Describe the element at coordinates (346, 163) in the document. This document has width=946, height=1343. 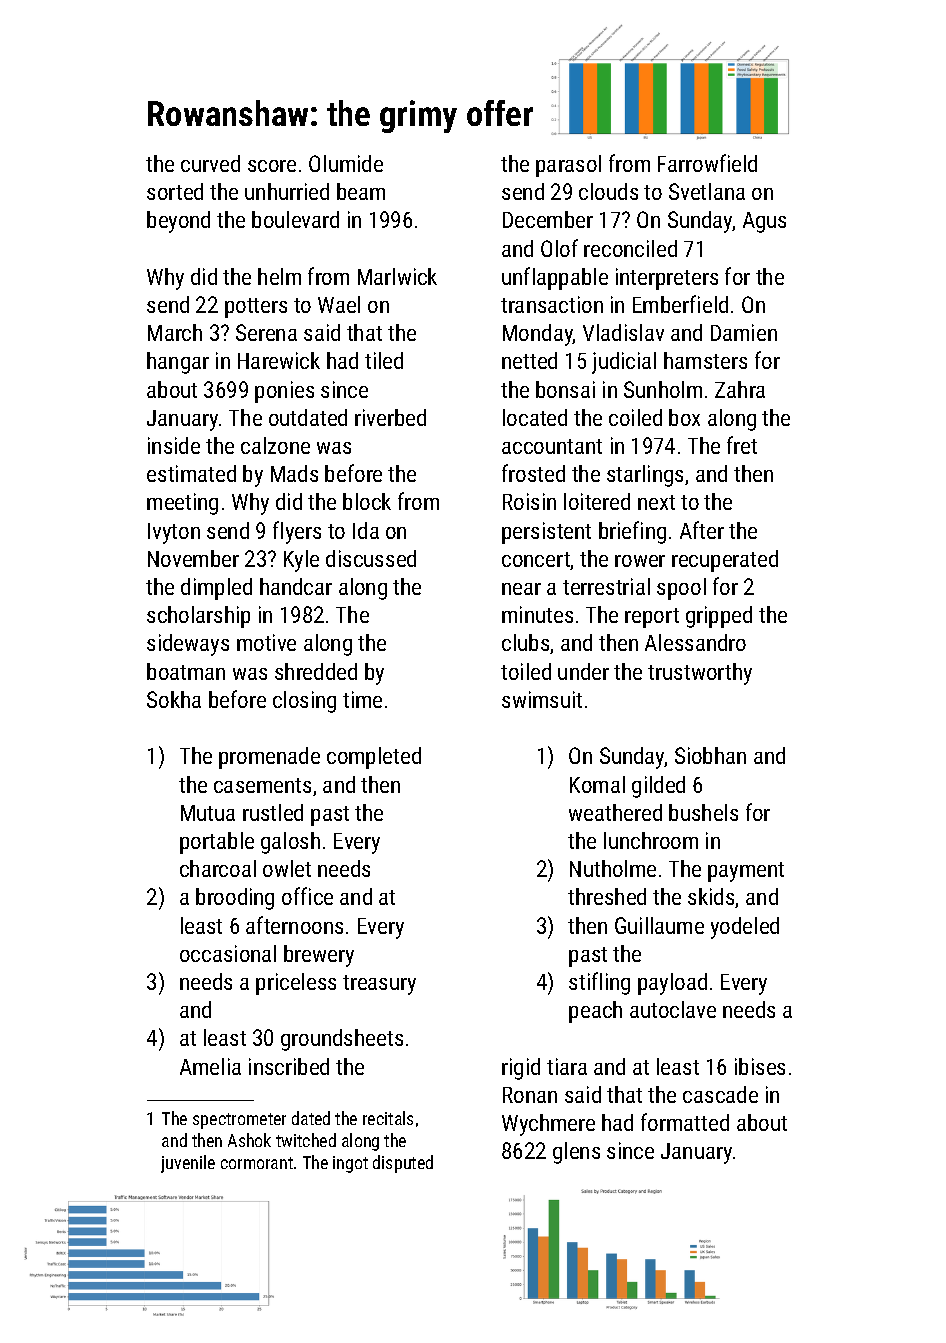
I see `Olumide` at that location.
